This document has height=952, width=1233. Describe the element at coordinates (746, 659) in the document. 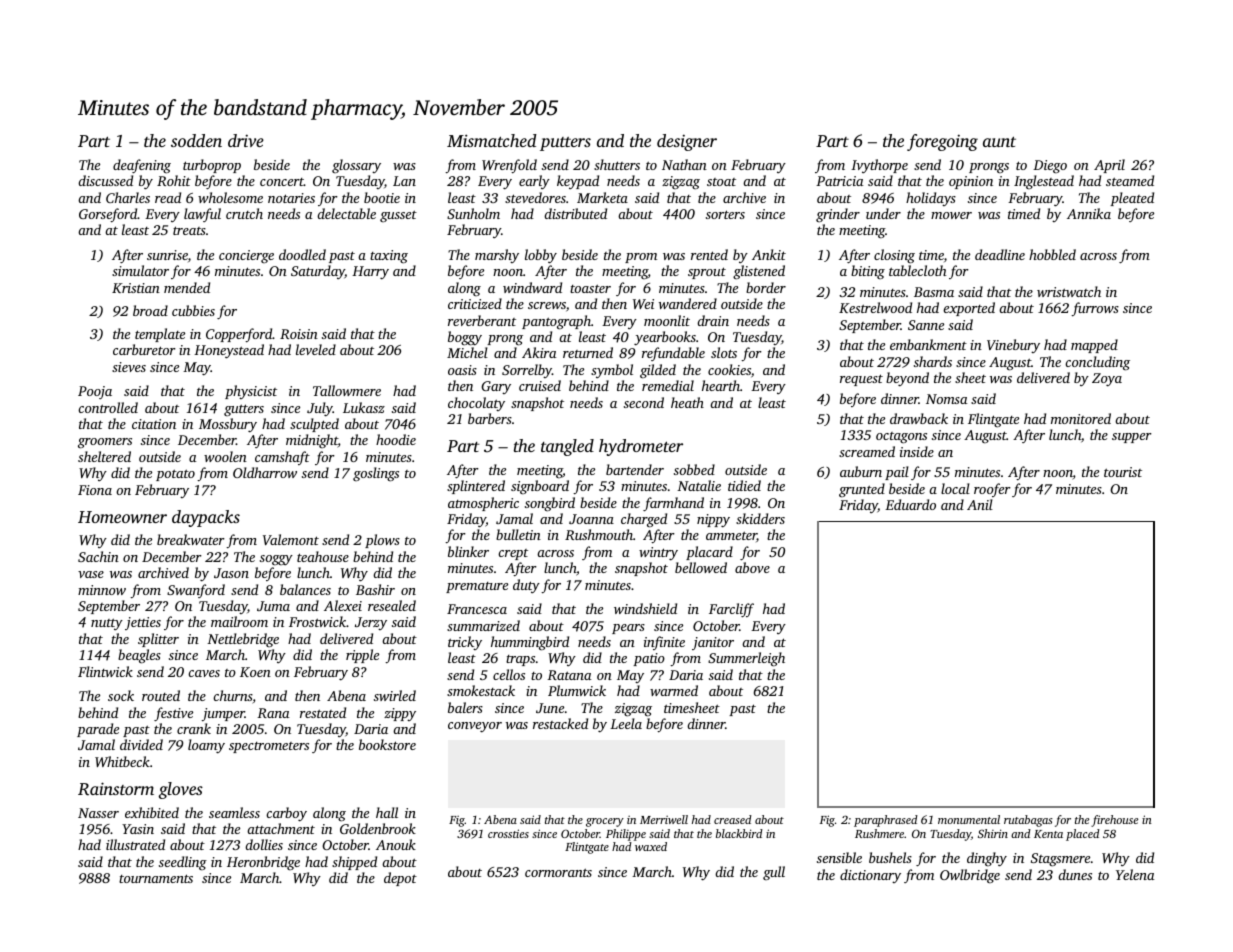

I see `Summerleigh` at that location.
